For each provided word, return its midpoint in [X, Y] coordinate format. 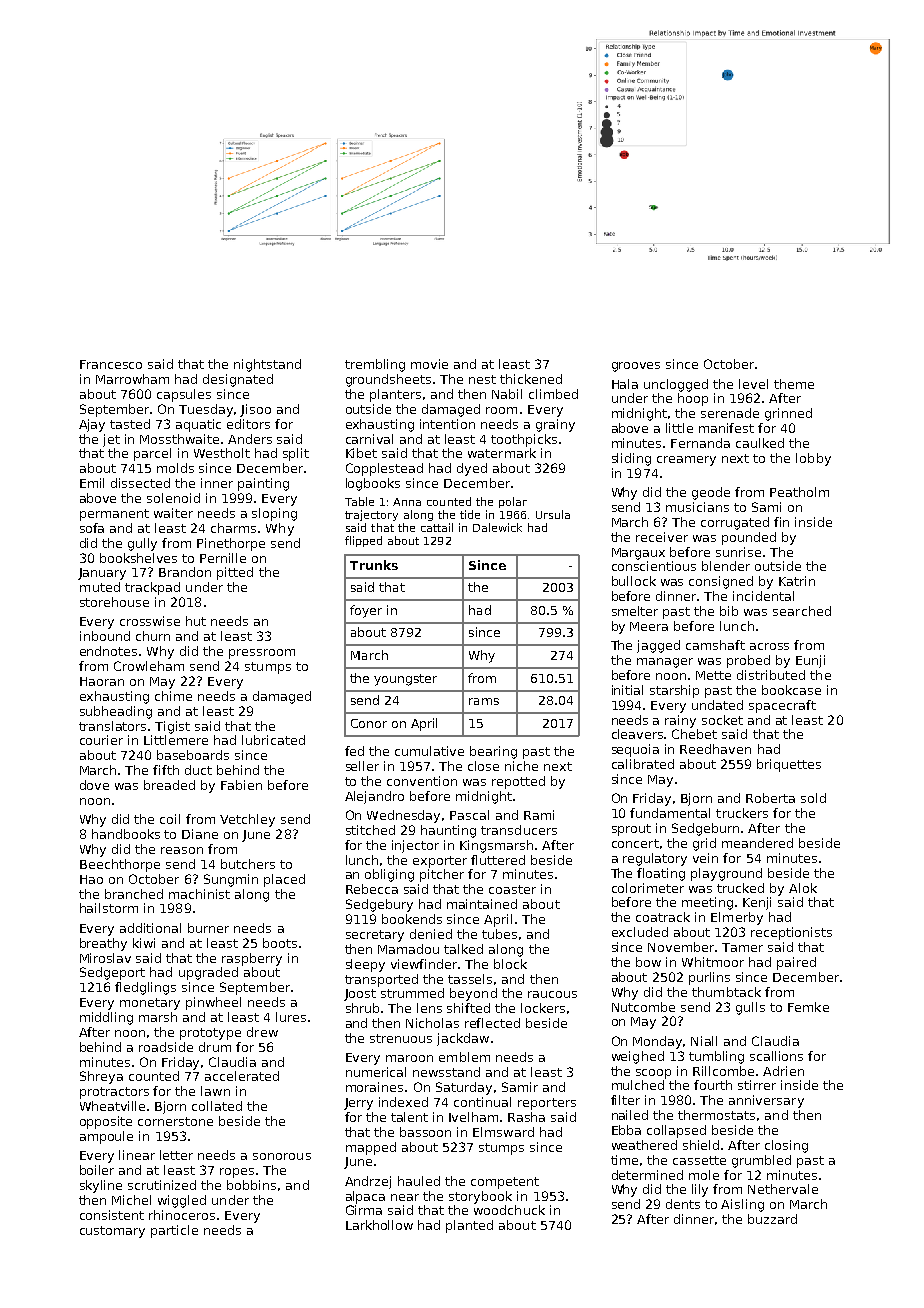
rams [484, 701]
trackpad [152, 588]
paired [796, 963]
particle [174, 1231]
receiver [662, 537]
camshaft [715, 645]
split [296, 454]
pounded [749, 538]
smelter [635, 611]
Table [359, 501]
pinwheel [213, 1003]
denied [431, 934]
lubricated [273, 740]
